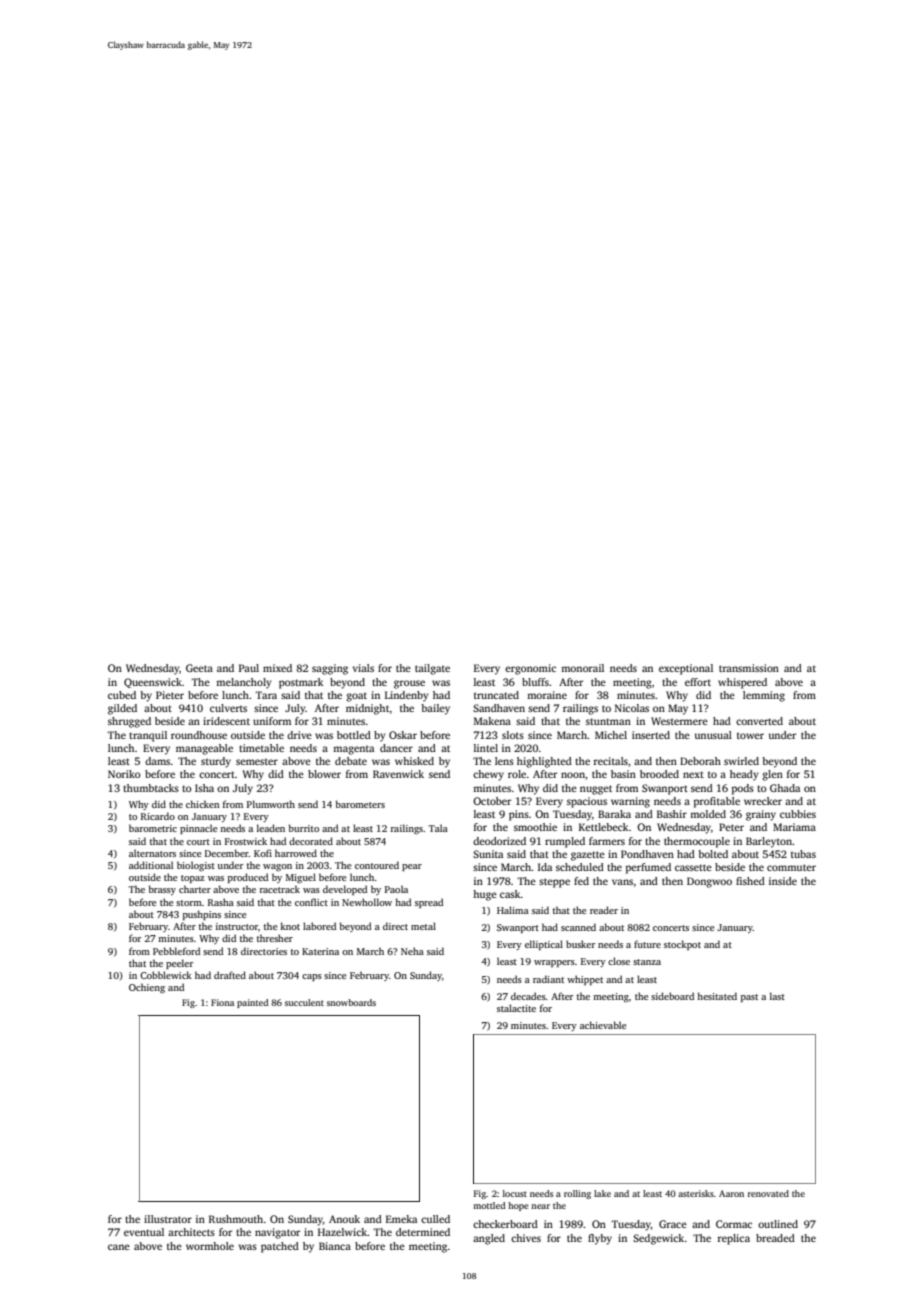  What do you see at coordinates (731, 827) in the screenshot?
I see `Peter` at bounding box center [731, 827].
